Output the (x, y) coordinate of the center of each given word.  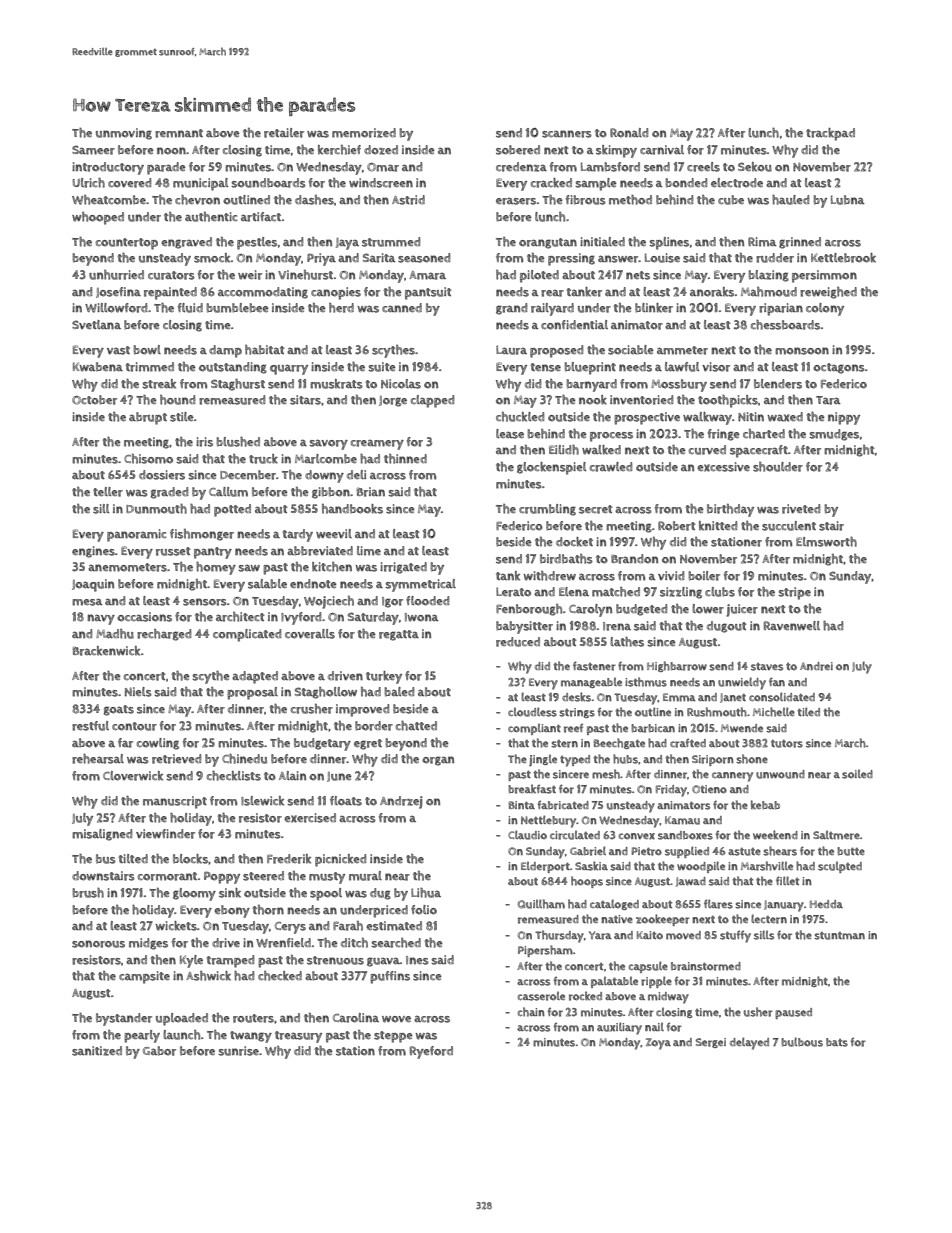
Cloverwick (133, 776)
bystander (124, 1019)
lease (510, 434)
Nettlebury (549, 821)
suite (382, 367)
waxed (785, 417)
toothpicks (728, 401)
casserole (541, 996)
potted (232, 510)
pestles (257, 243)
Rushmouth (717, 712)
